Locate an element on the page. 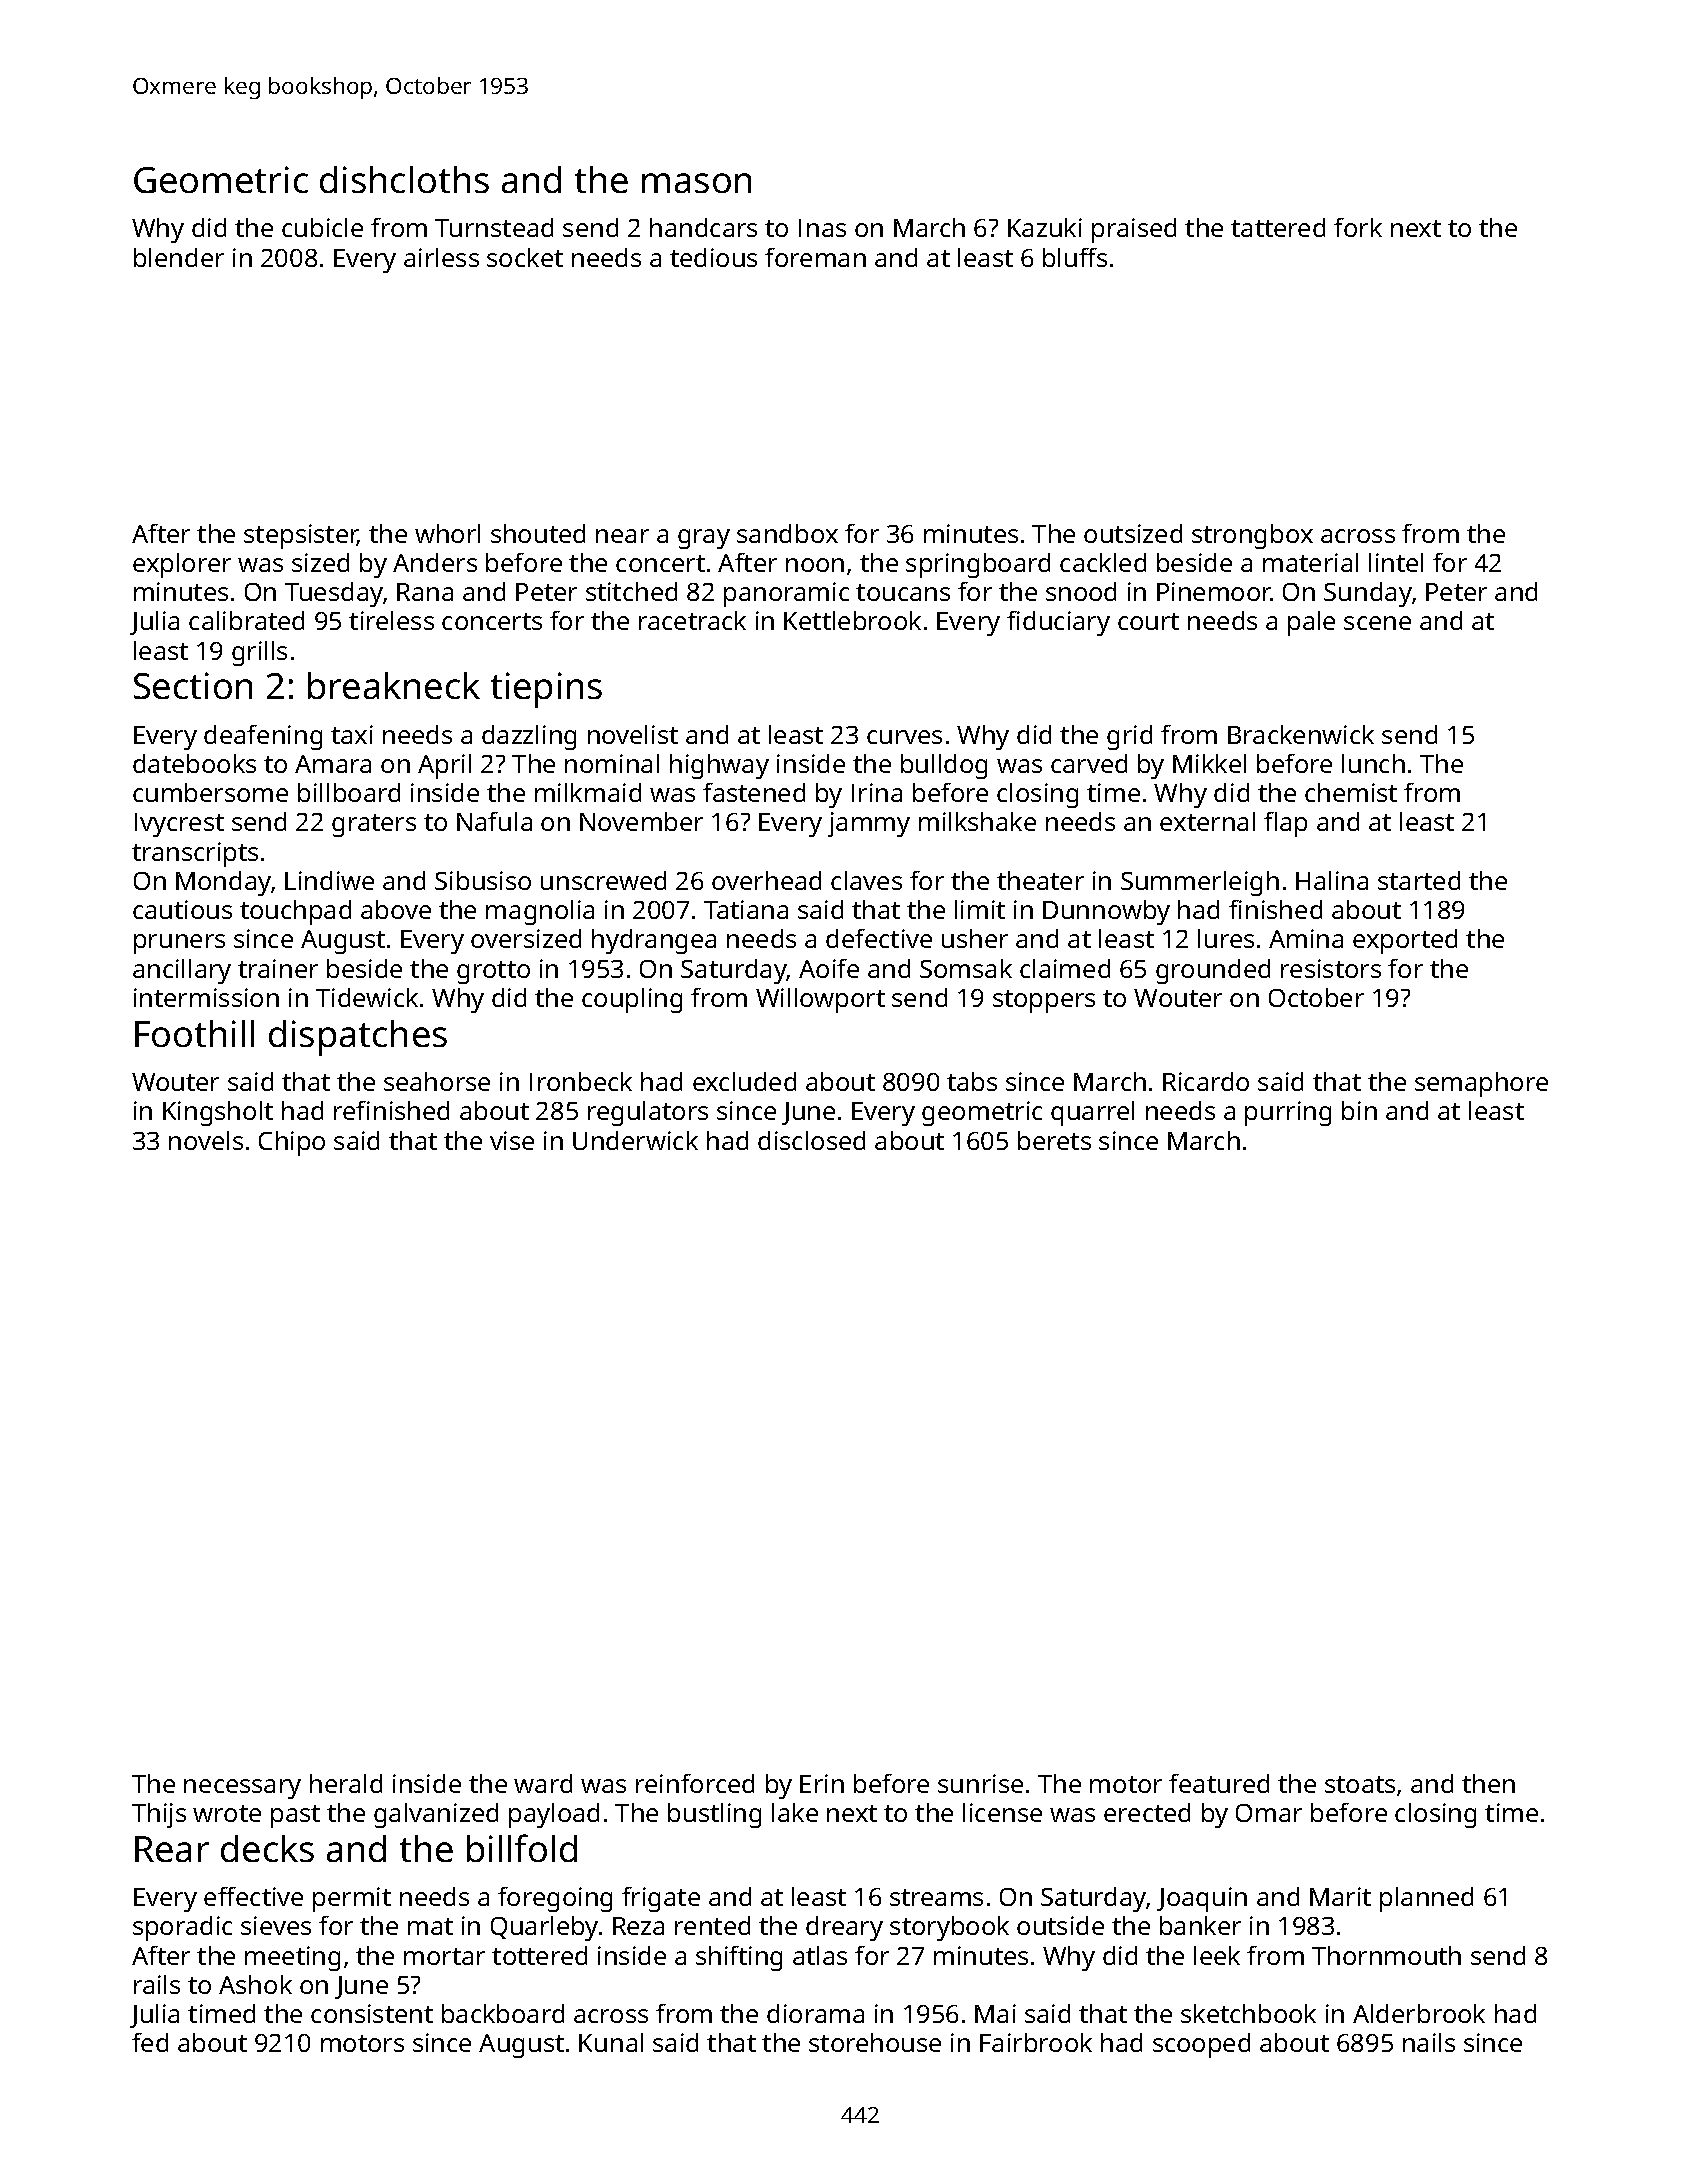 This image has height=2178, width=1683. fork is located at coordinates (1358, 227).
